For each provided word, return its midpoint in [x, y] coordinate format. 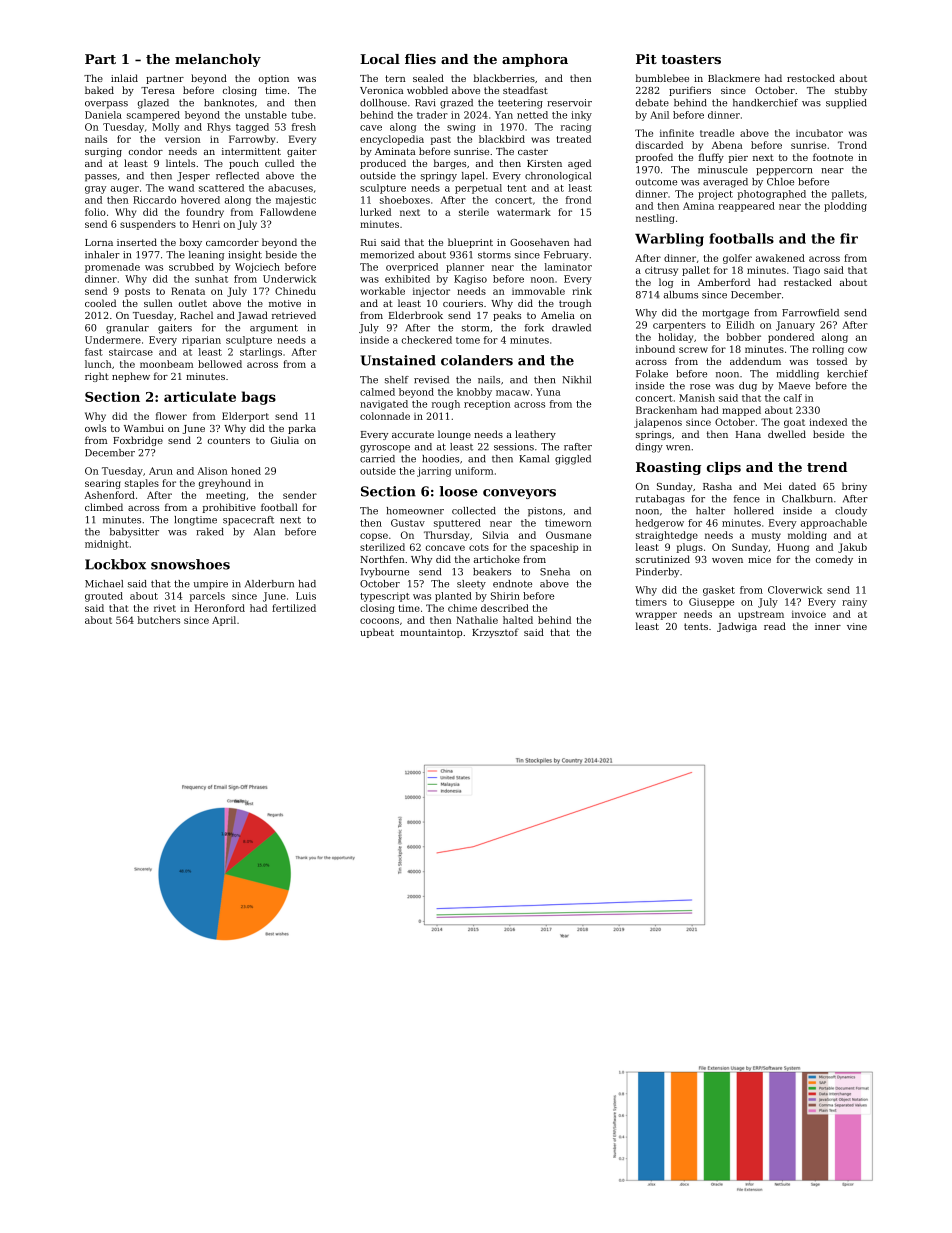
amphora [535, 60]
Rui [368, 242]
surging [103, 152]
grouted [104, 597]
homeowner [415, 511]
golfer [737, 259]
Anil [659, 115]
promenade [112, 268]
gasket [719, 591]
